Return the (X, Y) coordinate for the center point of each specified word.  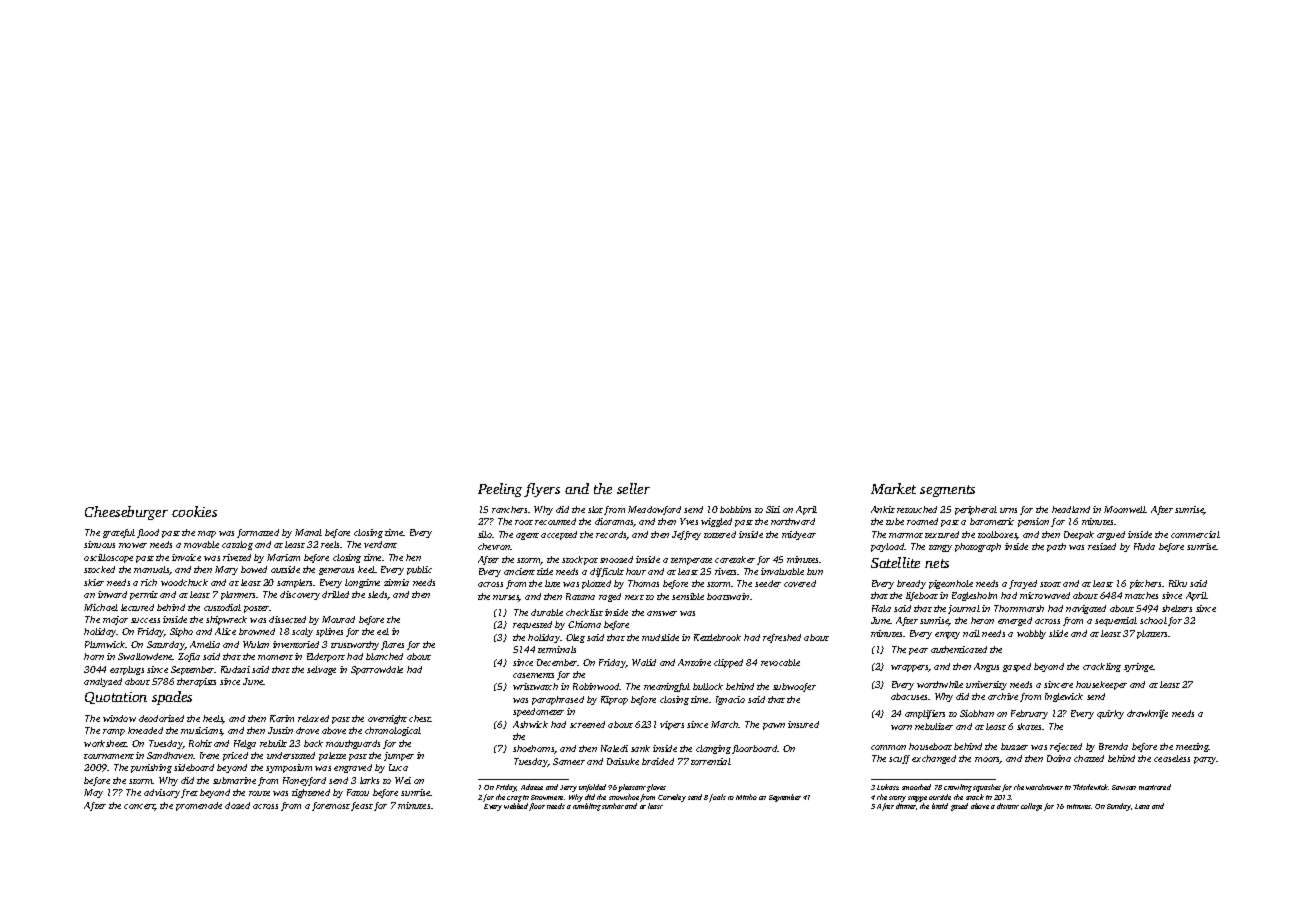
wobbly (1031, 634)
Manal (308, 532)
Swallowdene (145, 656)
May (93, 793)
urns (1008, 510)
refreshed (782, 638)
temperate (691, 561)
